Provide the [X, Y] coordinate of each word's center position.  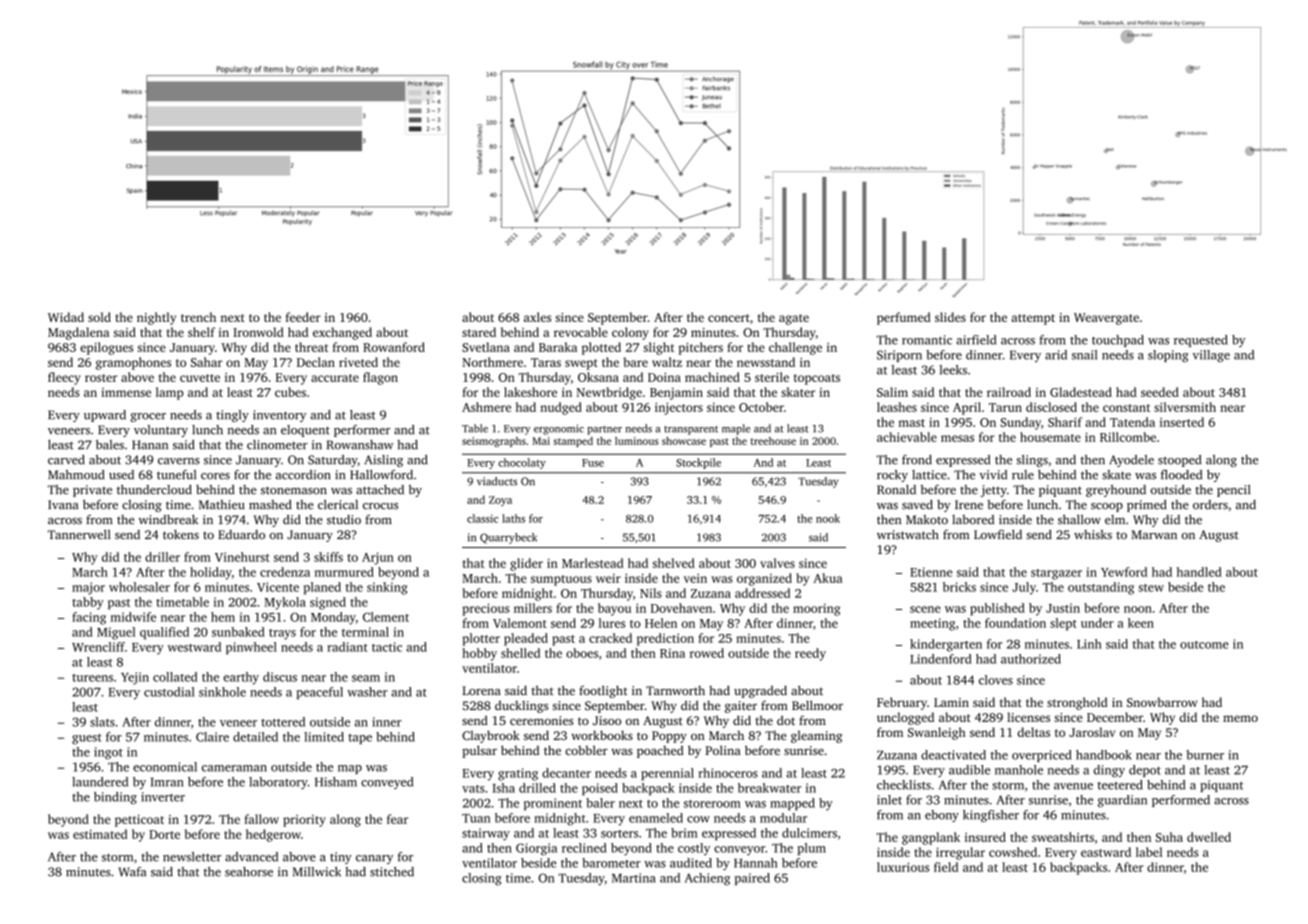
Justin [1063, 608]
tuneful [176, 475]
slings [1032, 461]
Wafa [132, 872]
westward [194, 647]
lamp [169, 393]
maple [736, 429]
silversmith [1185, 407]
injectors [679, 408]
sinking [387, 588]
